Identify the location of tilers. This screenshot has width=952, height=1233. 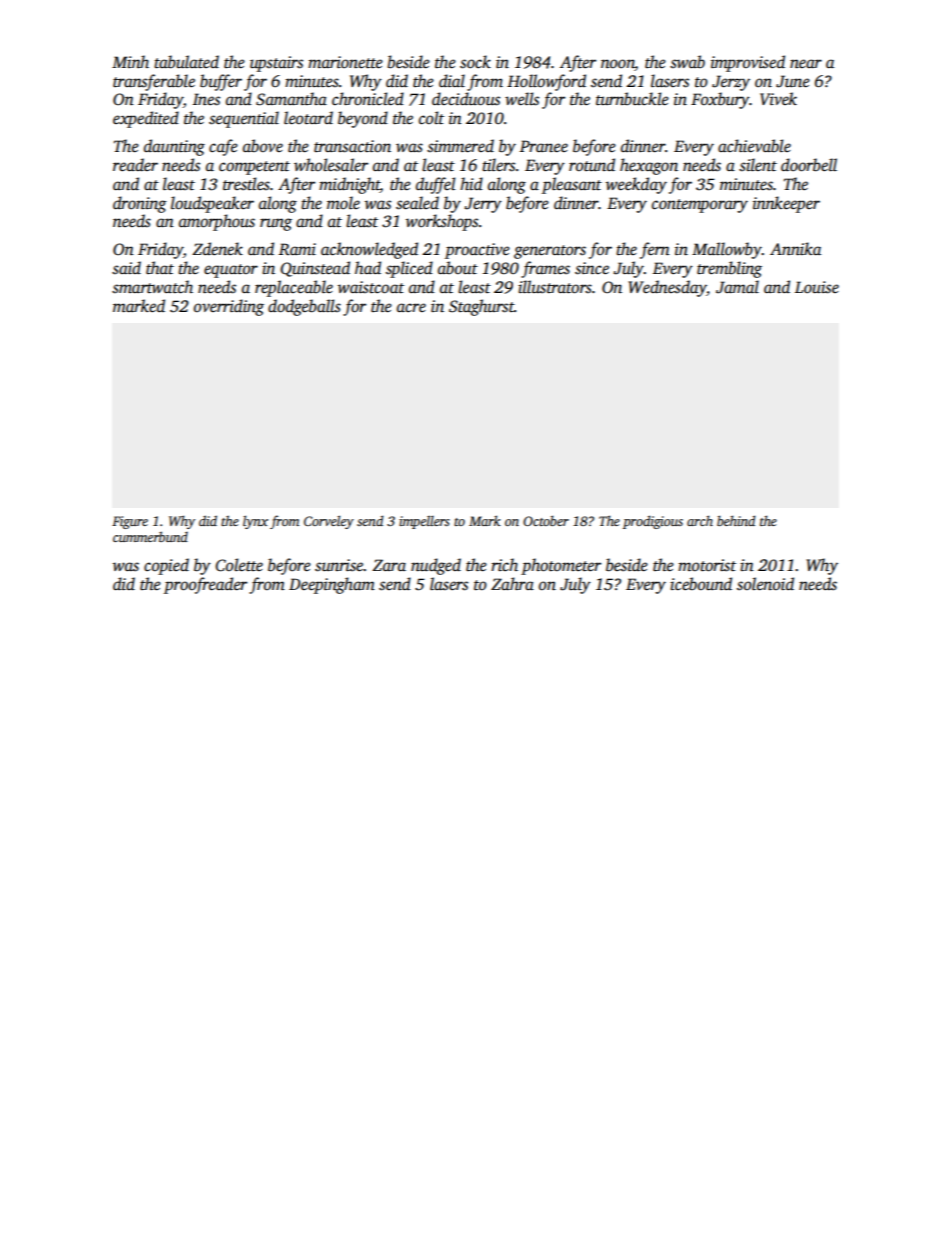
(498, 165).
